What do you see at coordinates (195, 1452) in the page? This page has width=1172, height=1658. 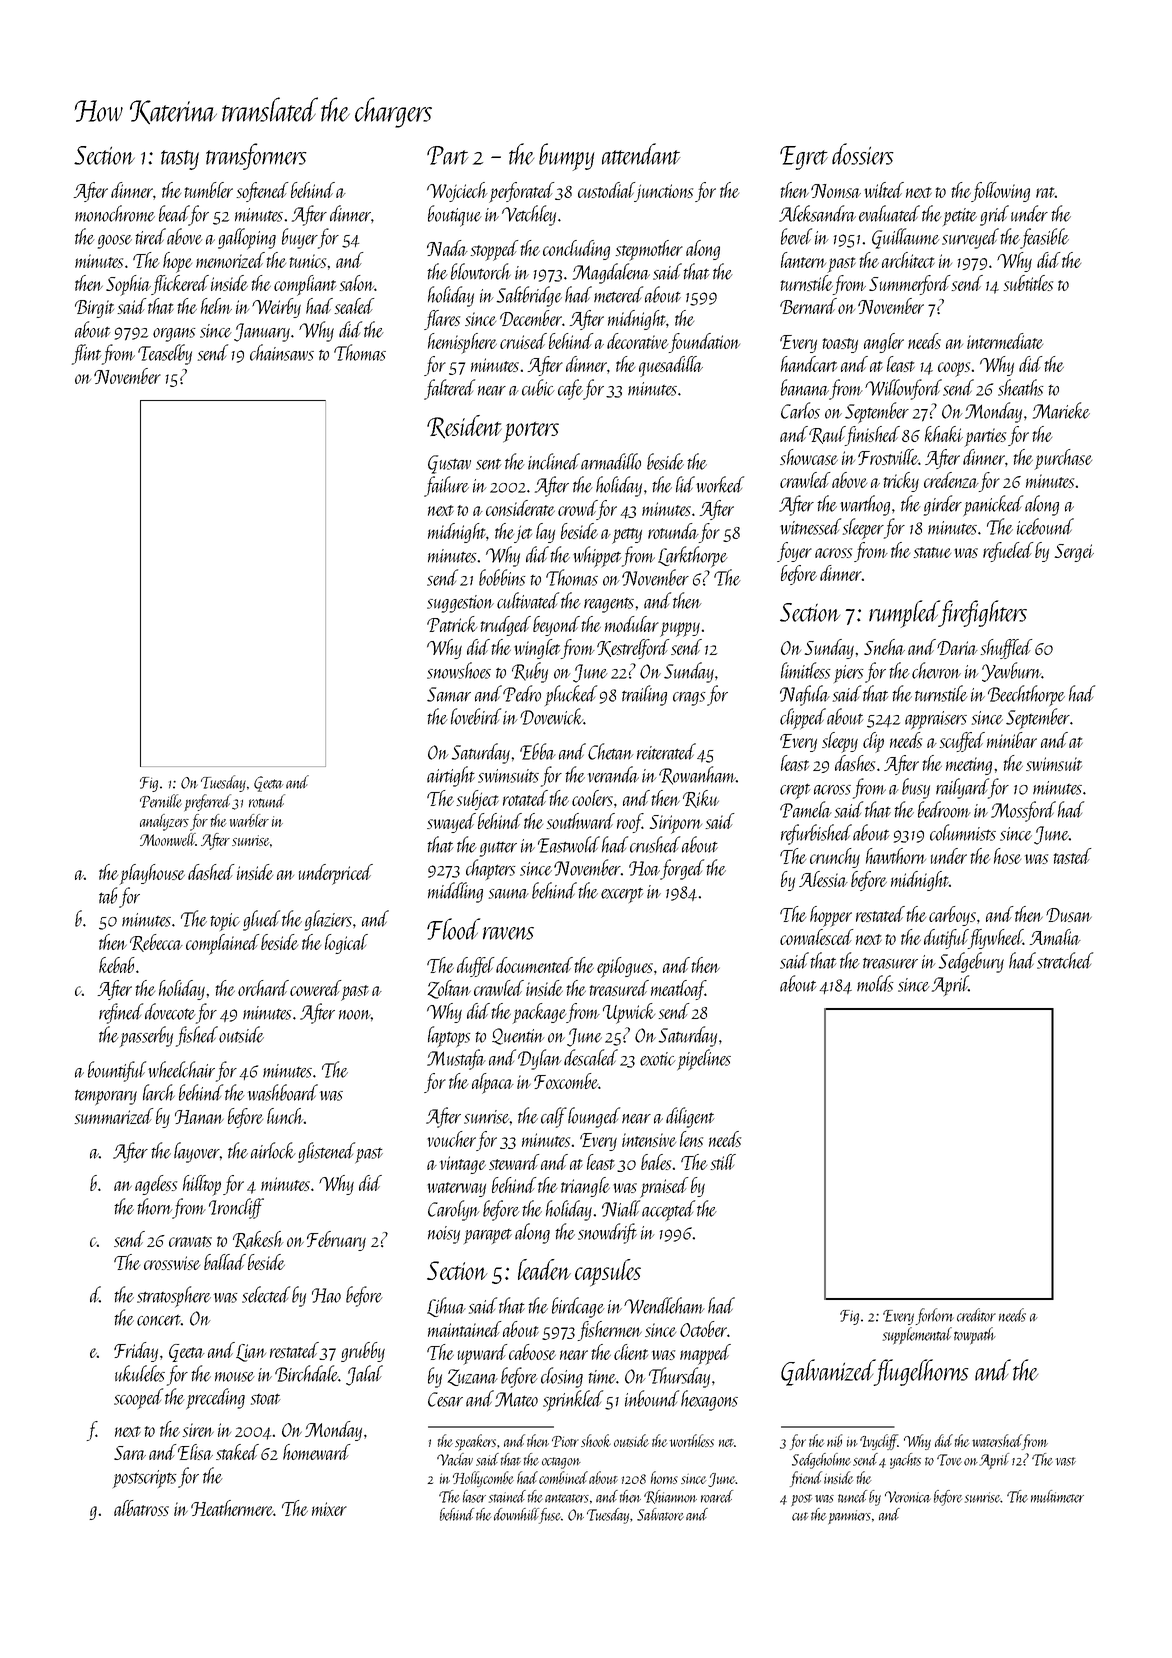 I see `Elisa` at bounding box center [195, 1452].
